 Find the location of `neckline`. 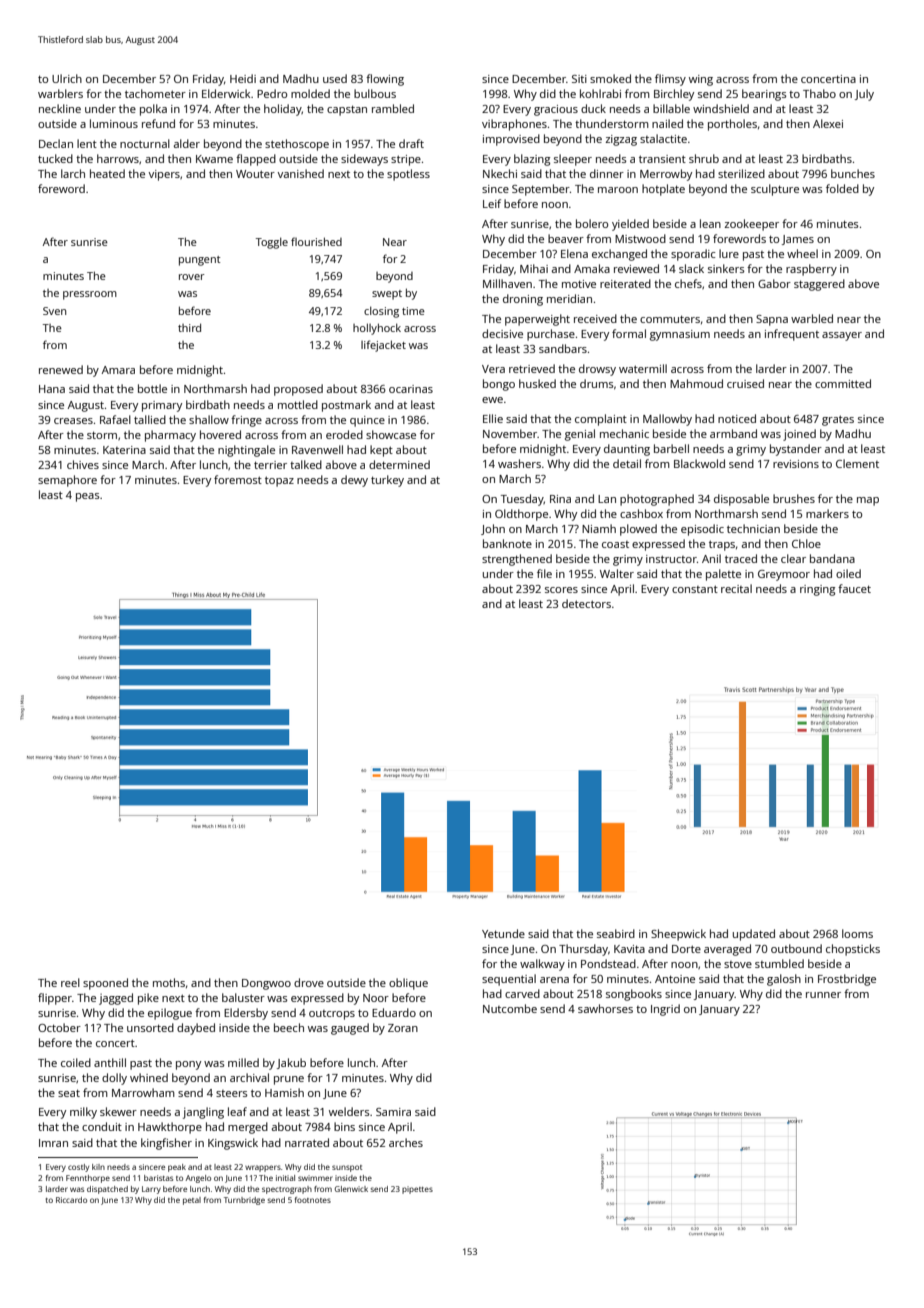

neckline is located at coordinates (60, 108).
